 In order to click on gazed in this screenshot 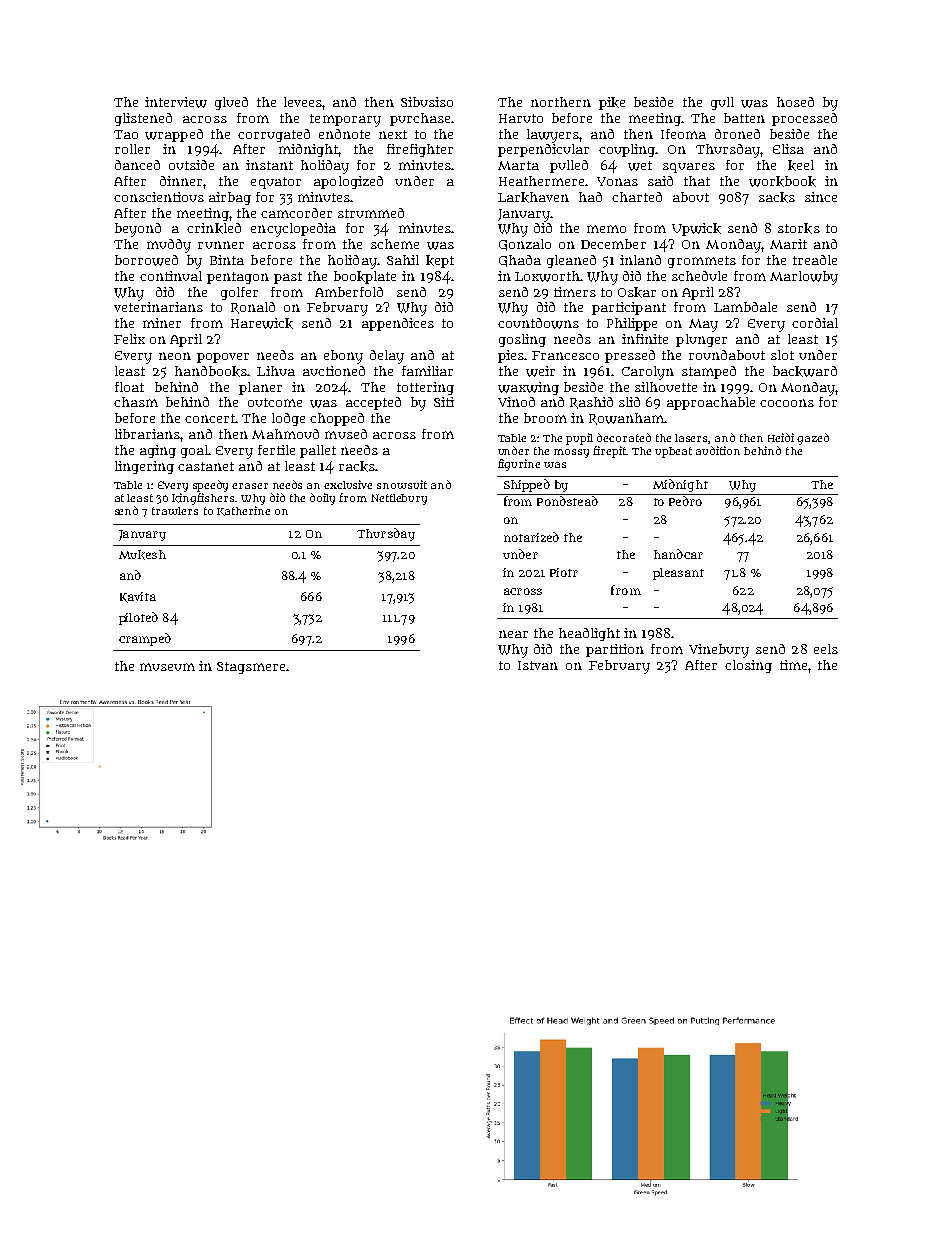, I will do `click(813, 439)`.
